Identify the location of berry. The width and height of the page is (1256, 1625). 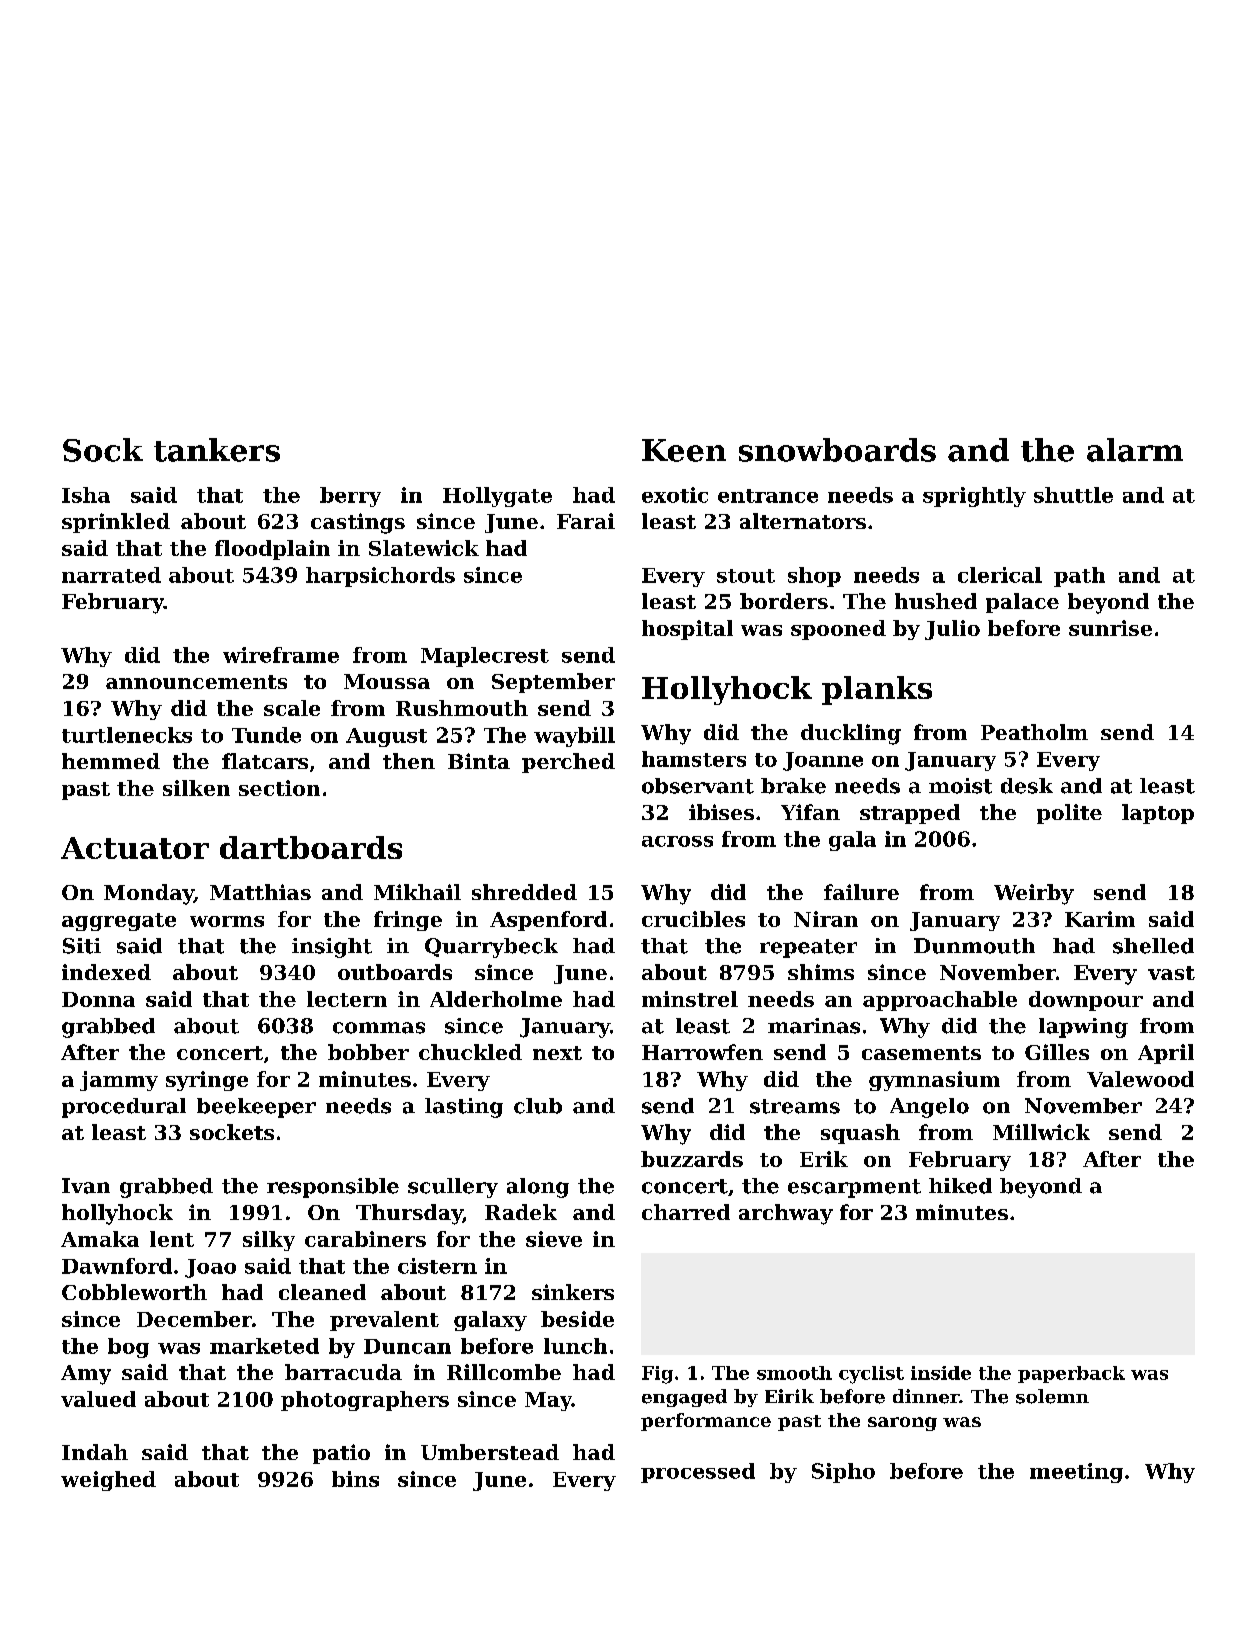
(350, 497).
